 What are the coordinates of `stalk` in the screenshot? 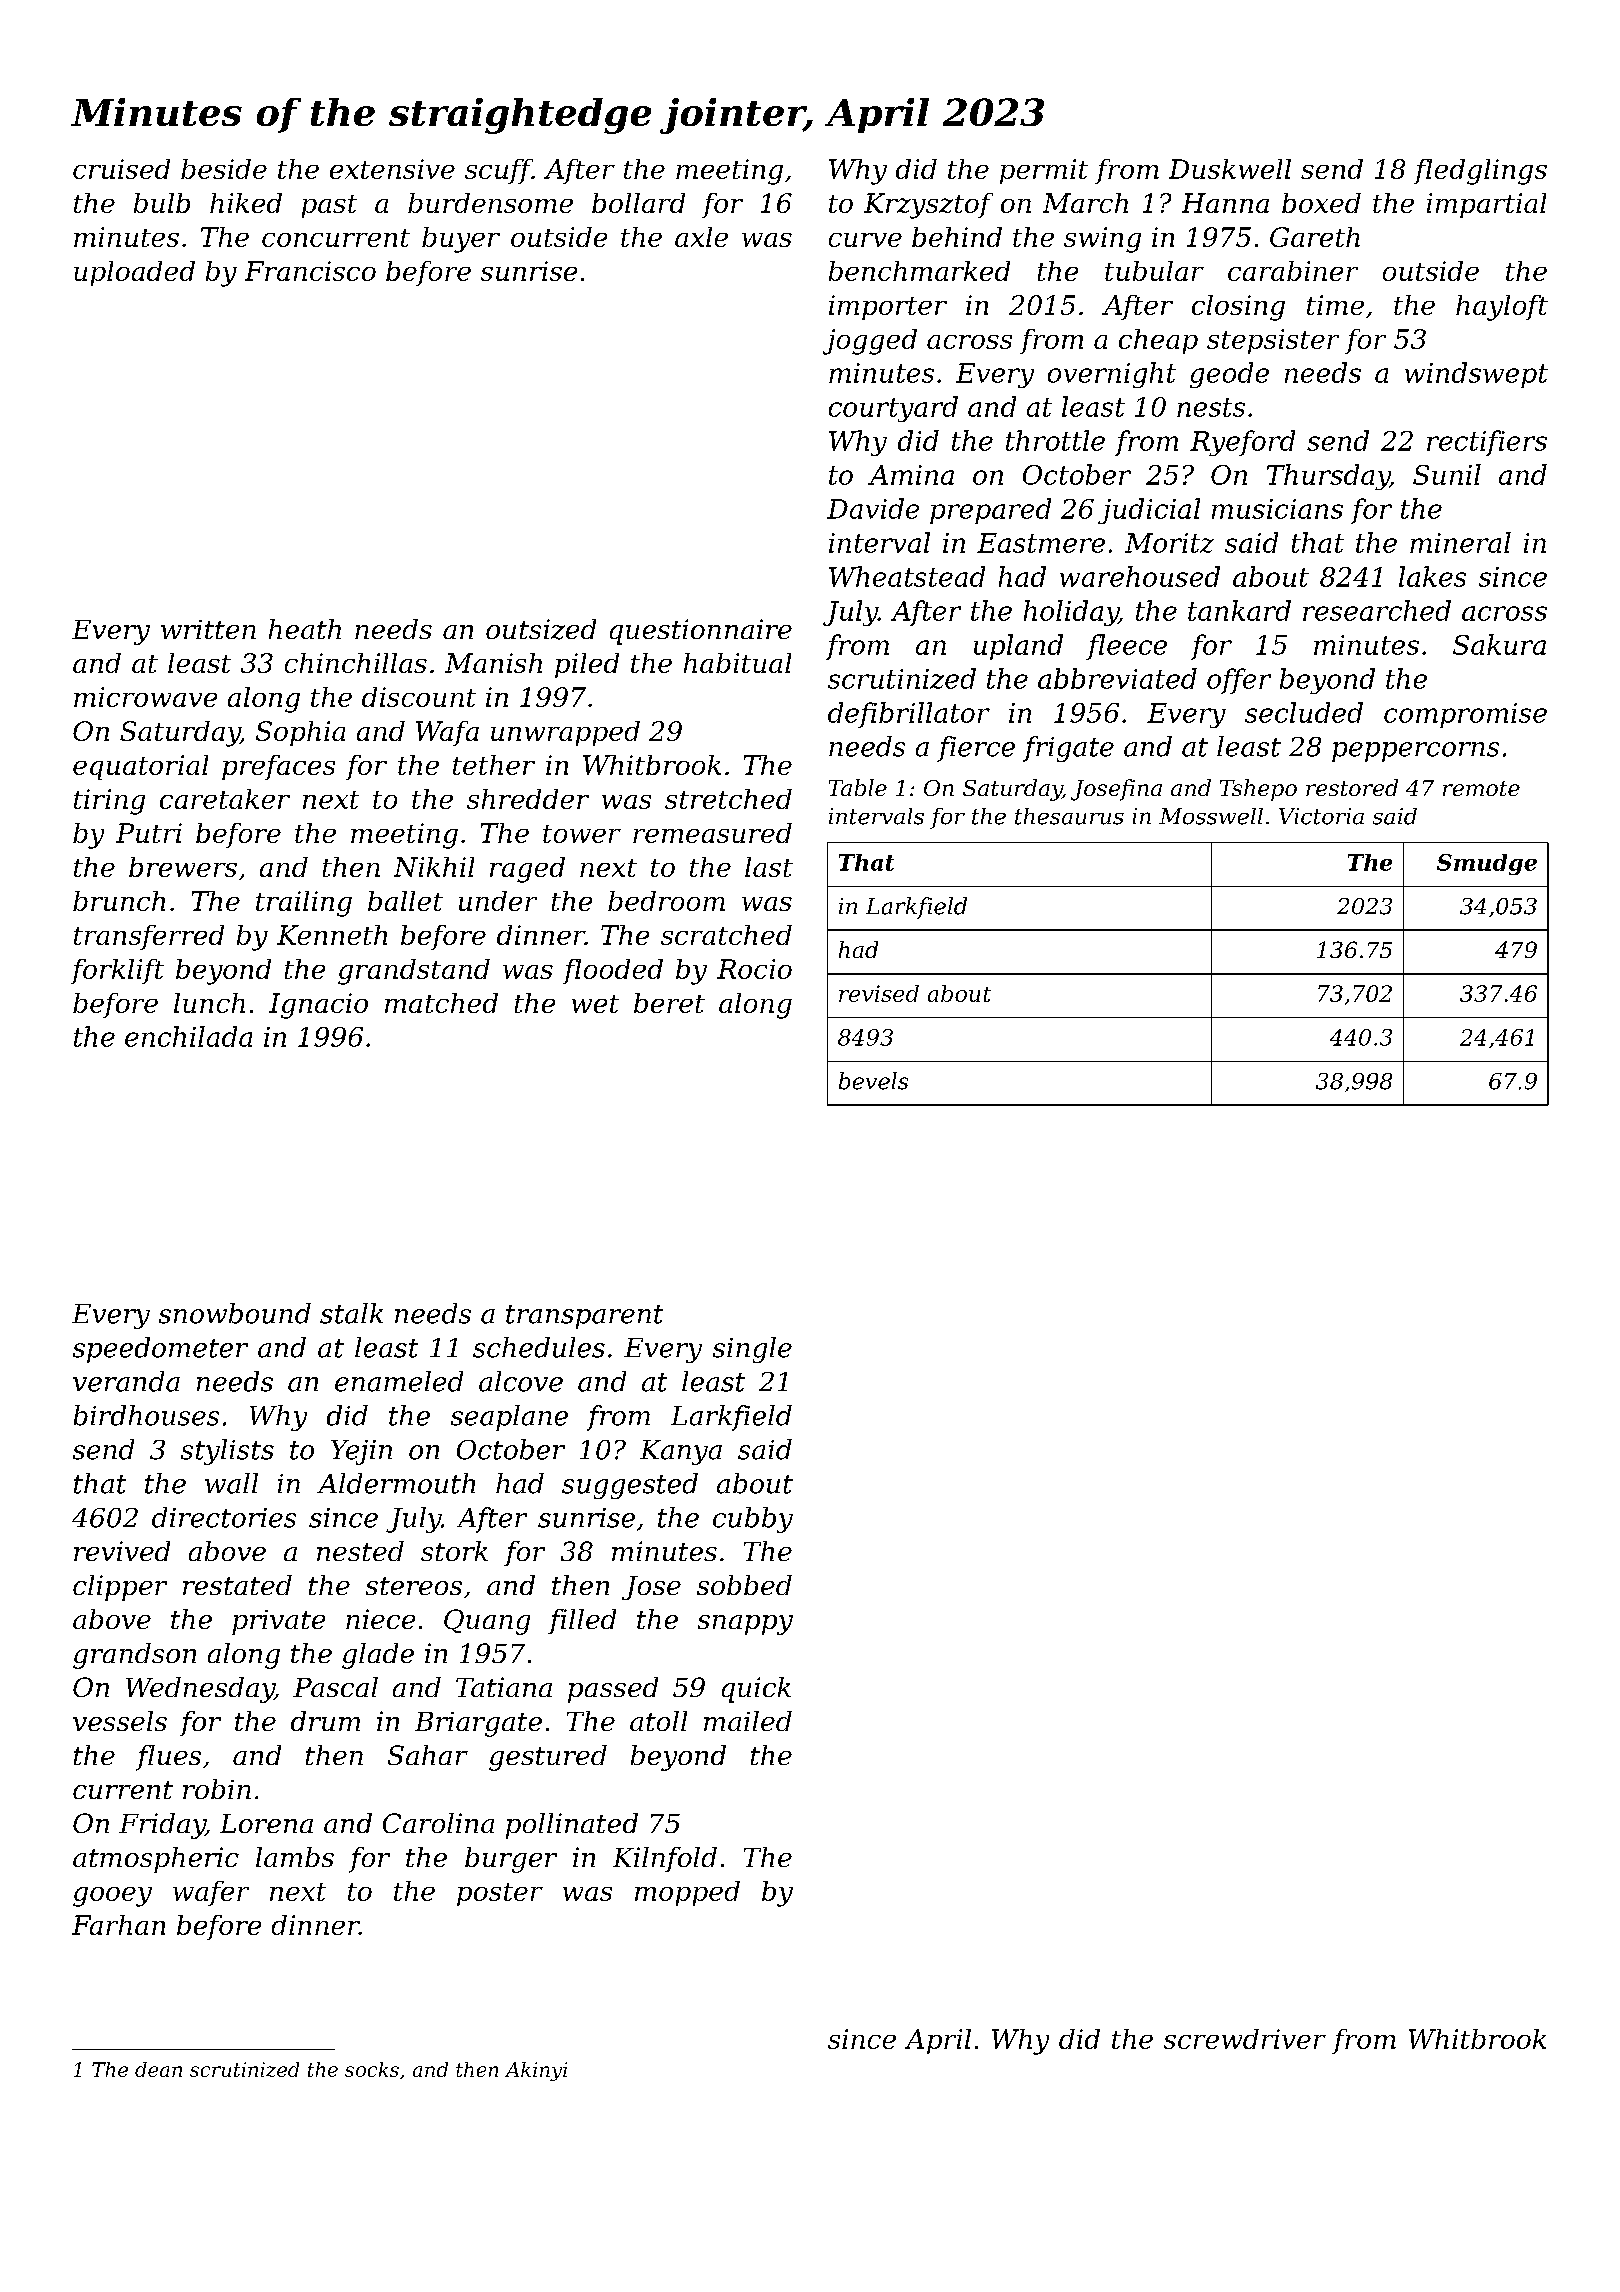 It's located at (351, 1313).
